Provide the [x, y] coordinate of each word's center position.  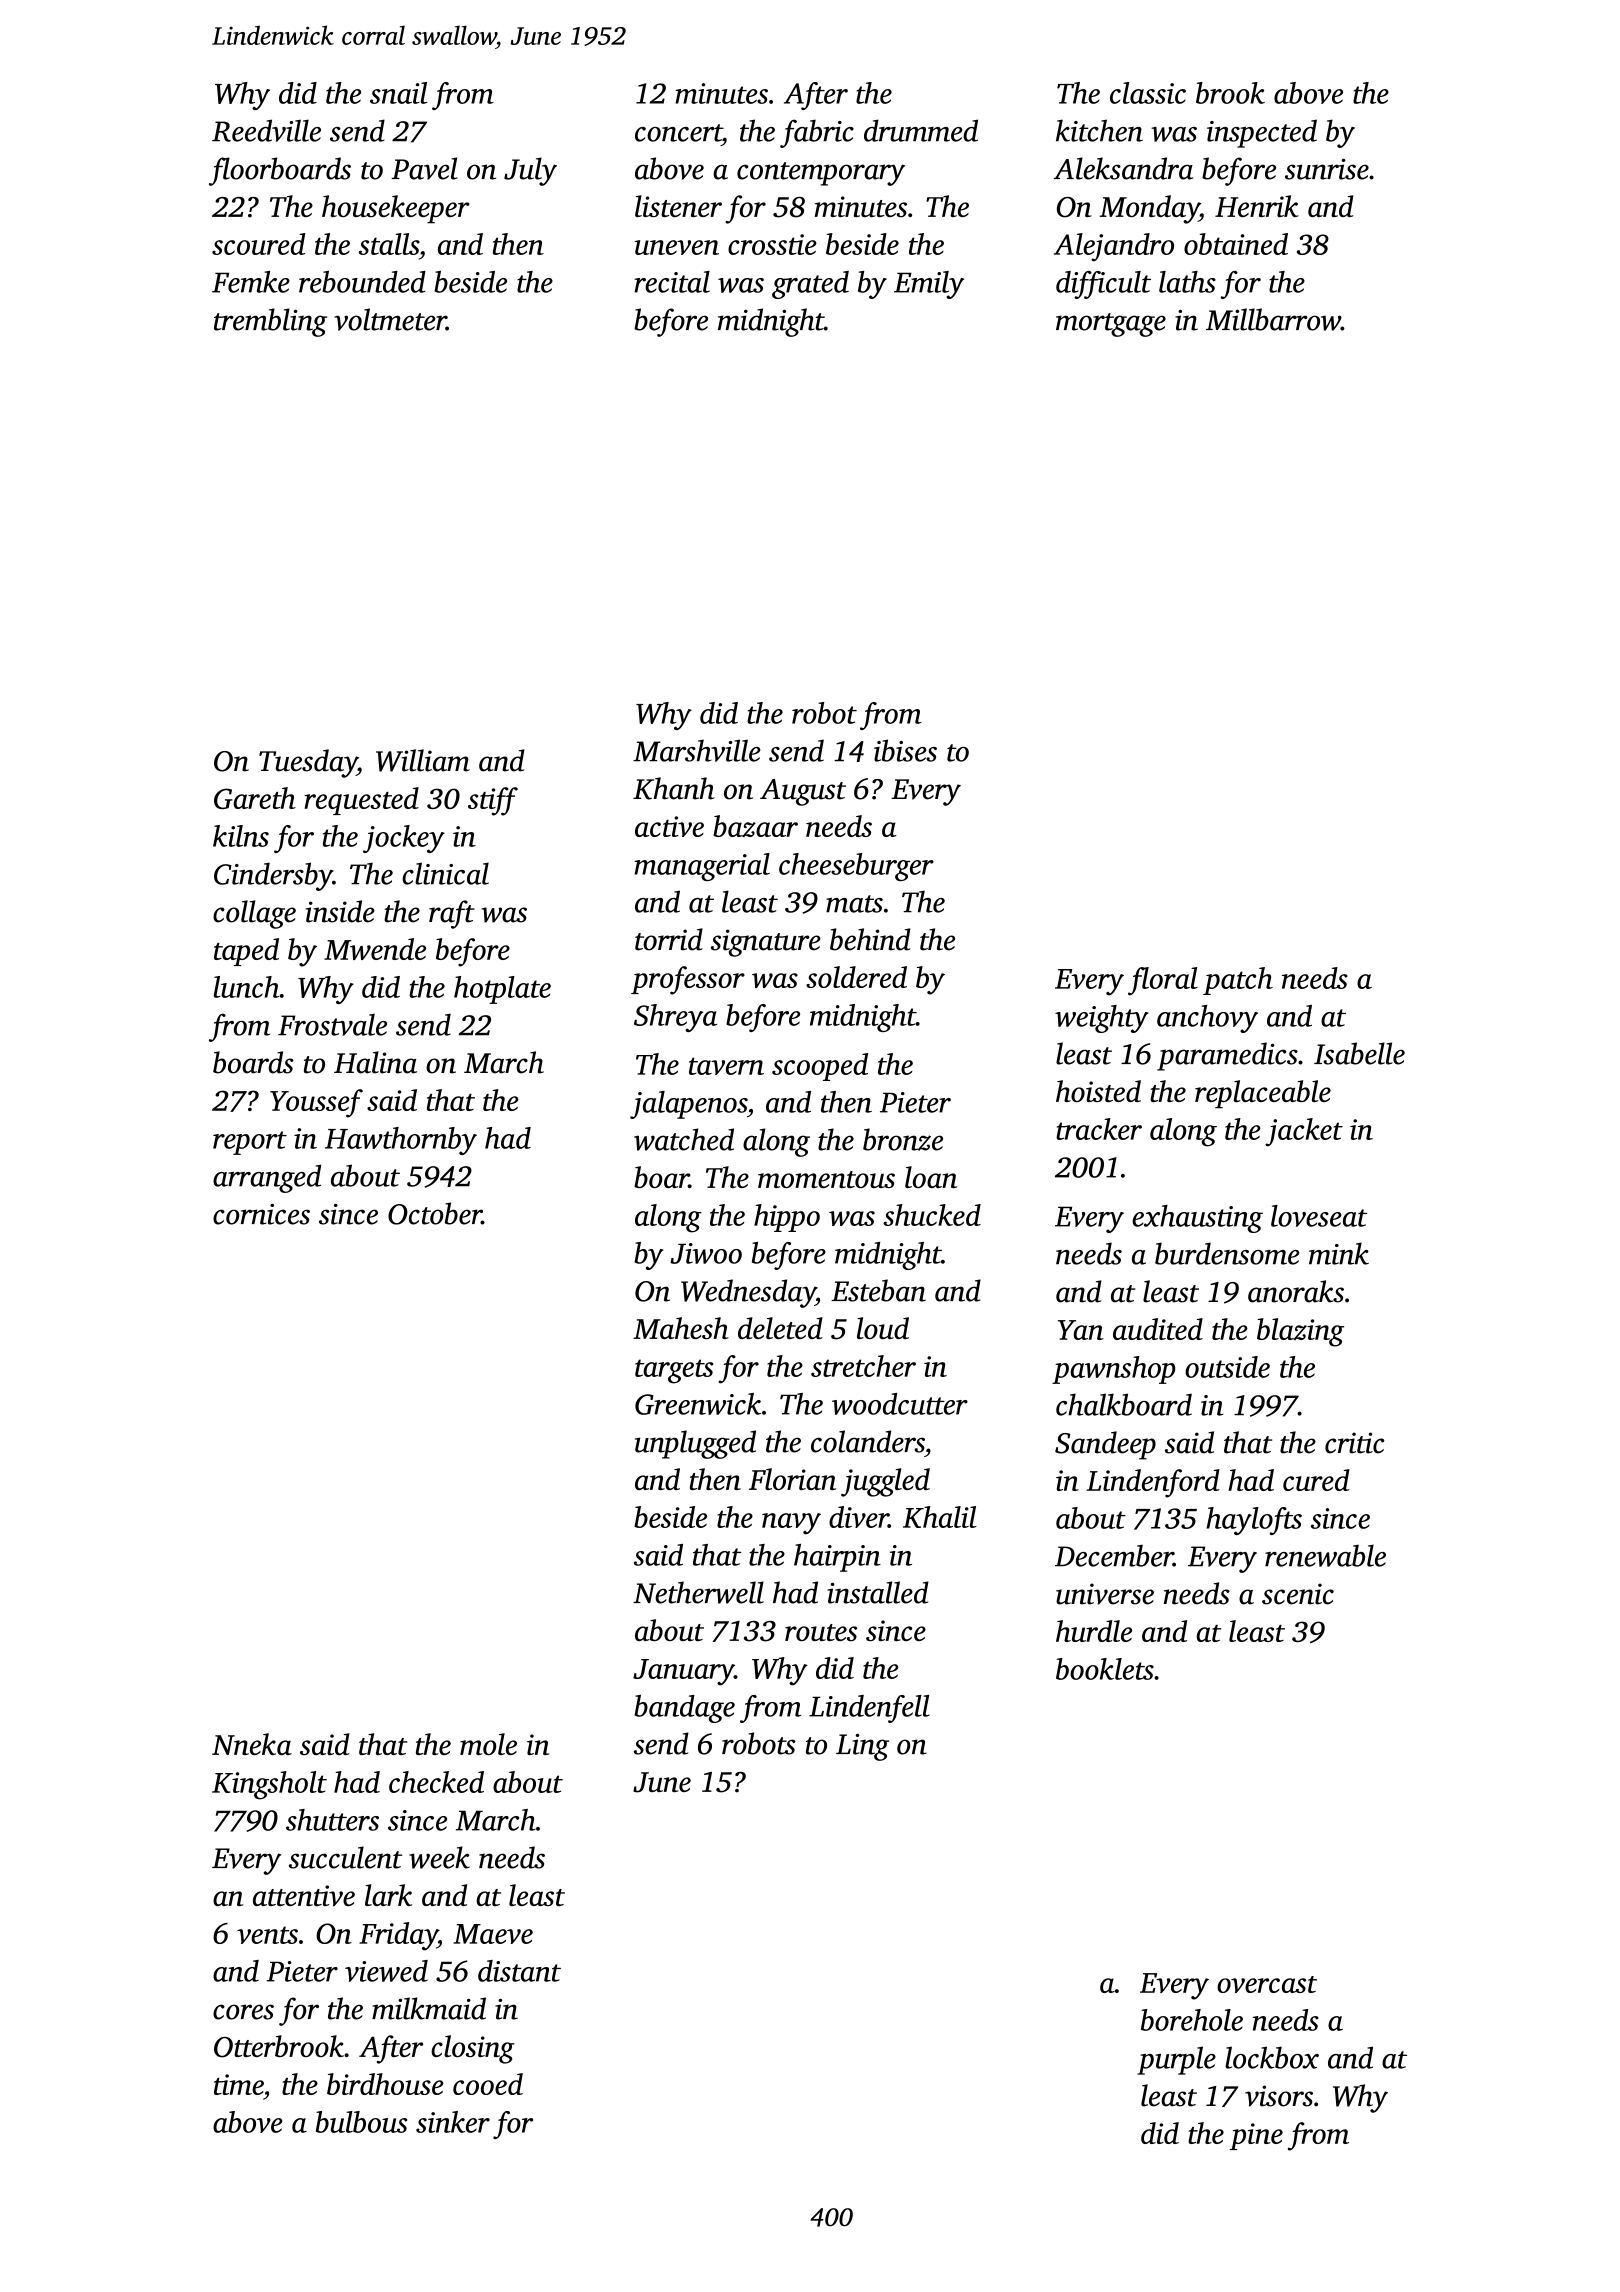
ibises [905, 750]
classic [1148, 93]
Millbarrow [1273, 319]
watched [684, 1139]
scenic [1298, 1594]
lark [388, 1895]
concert [678, 133]
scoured [258, 244]
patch [1238, 981]
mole [488, 1744]
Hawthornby [401, 1141]
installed [878, 1592]
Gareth [255, 798]
